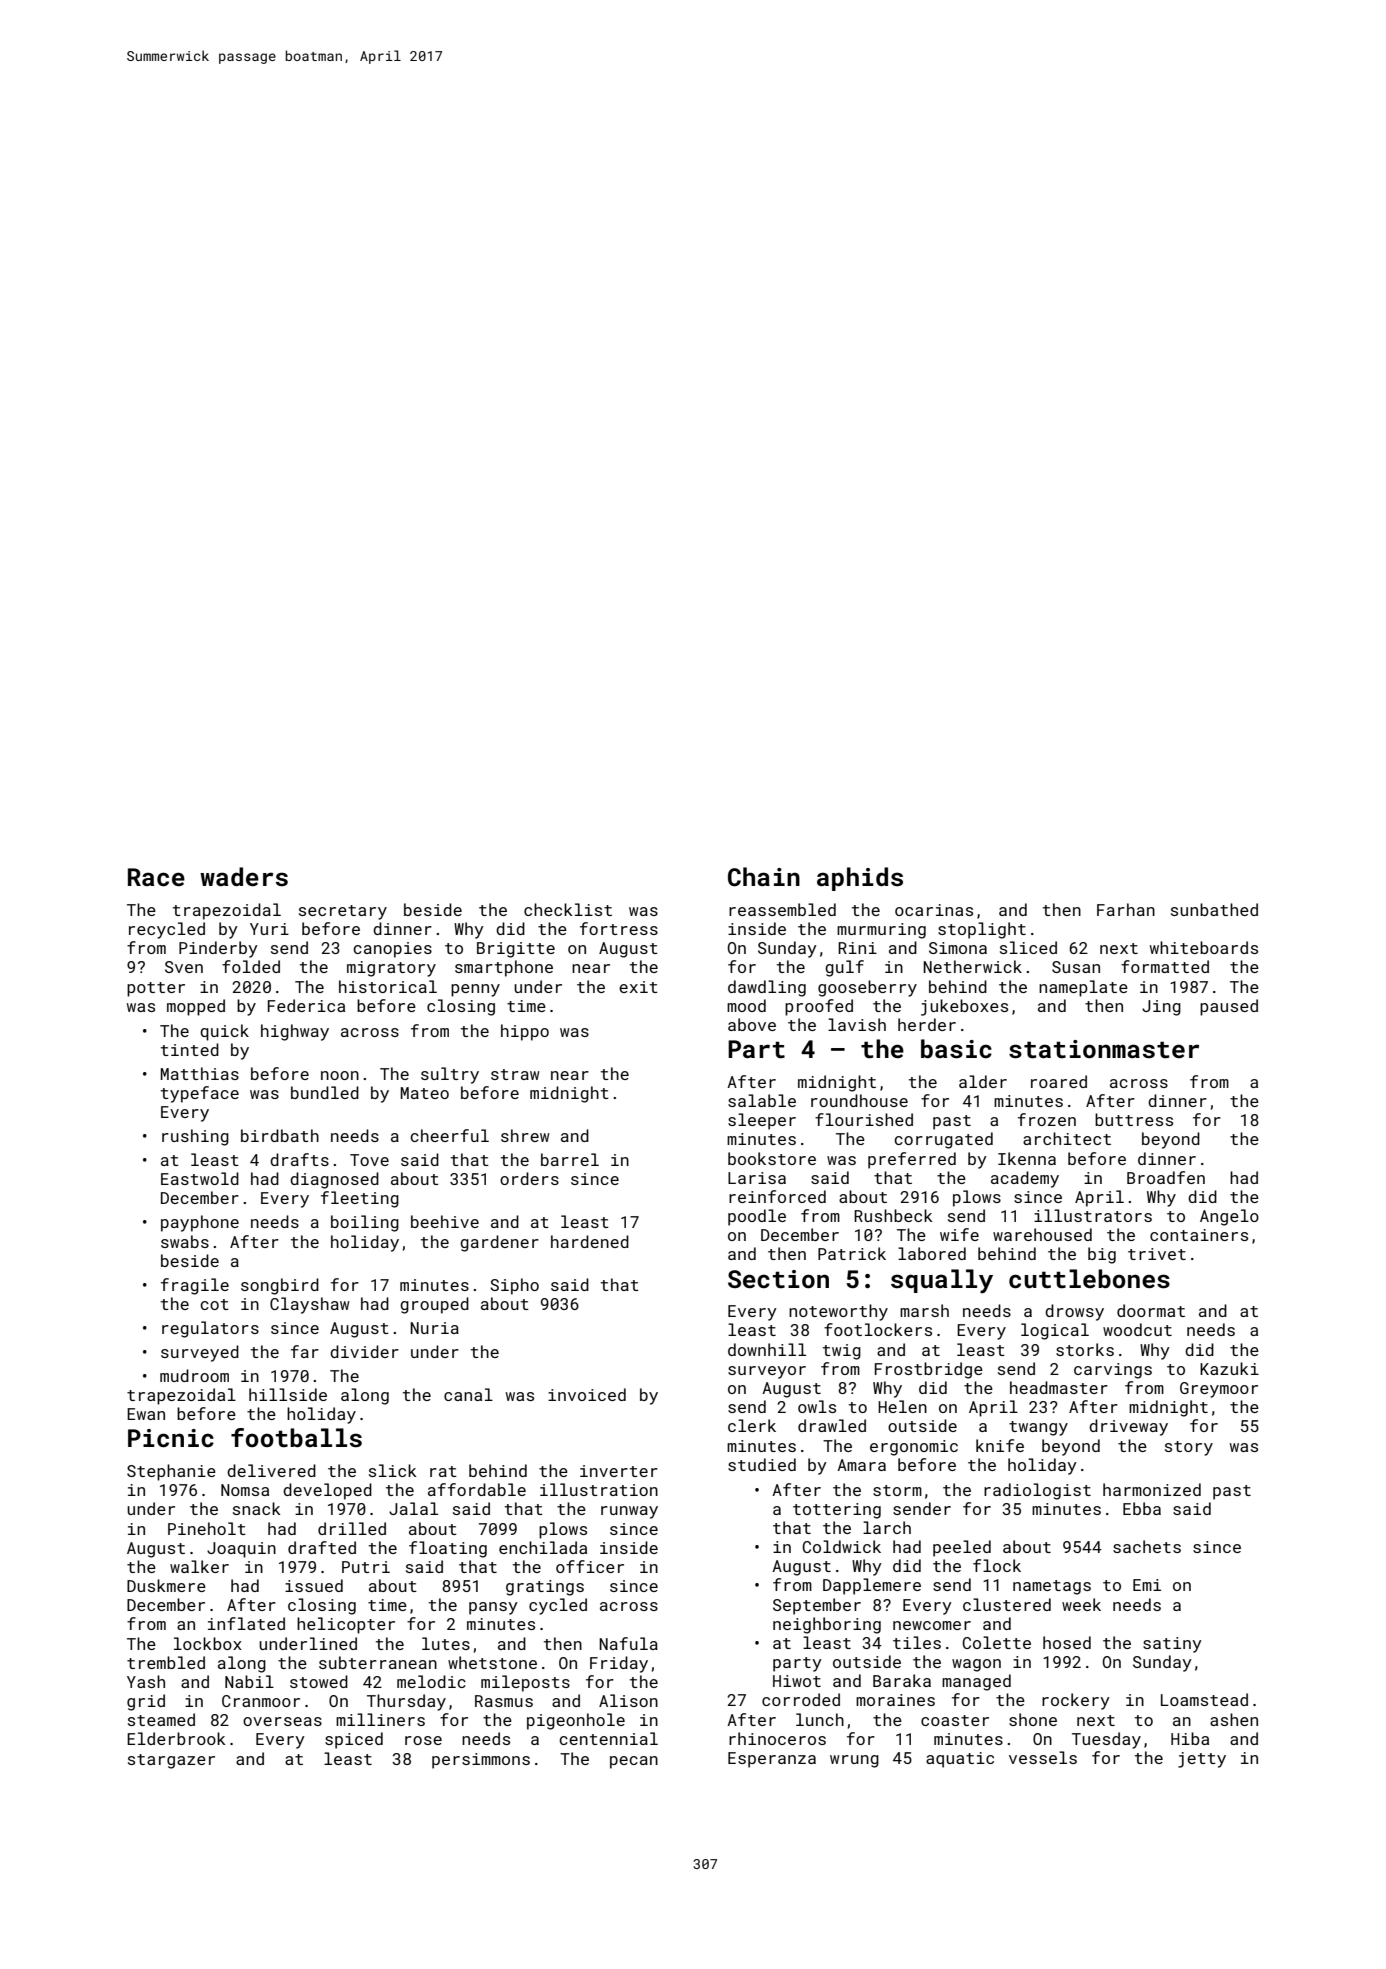  Describe the element at coordinates (434, 1328) in the image. I see `Nuria` at that location.
